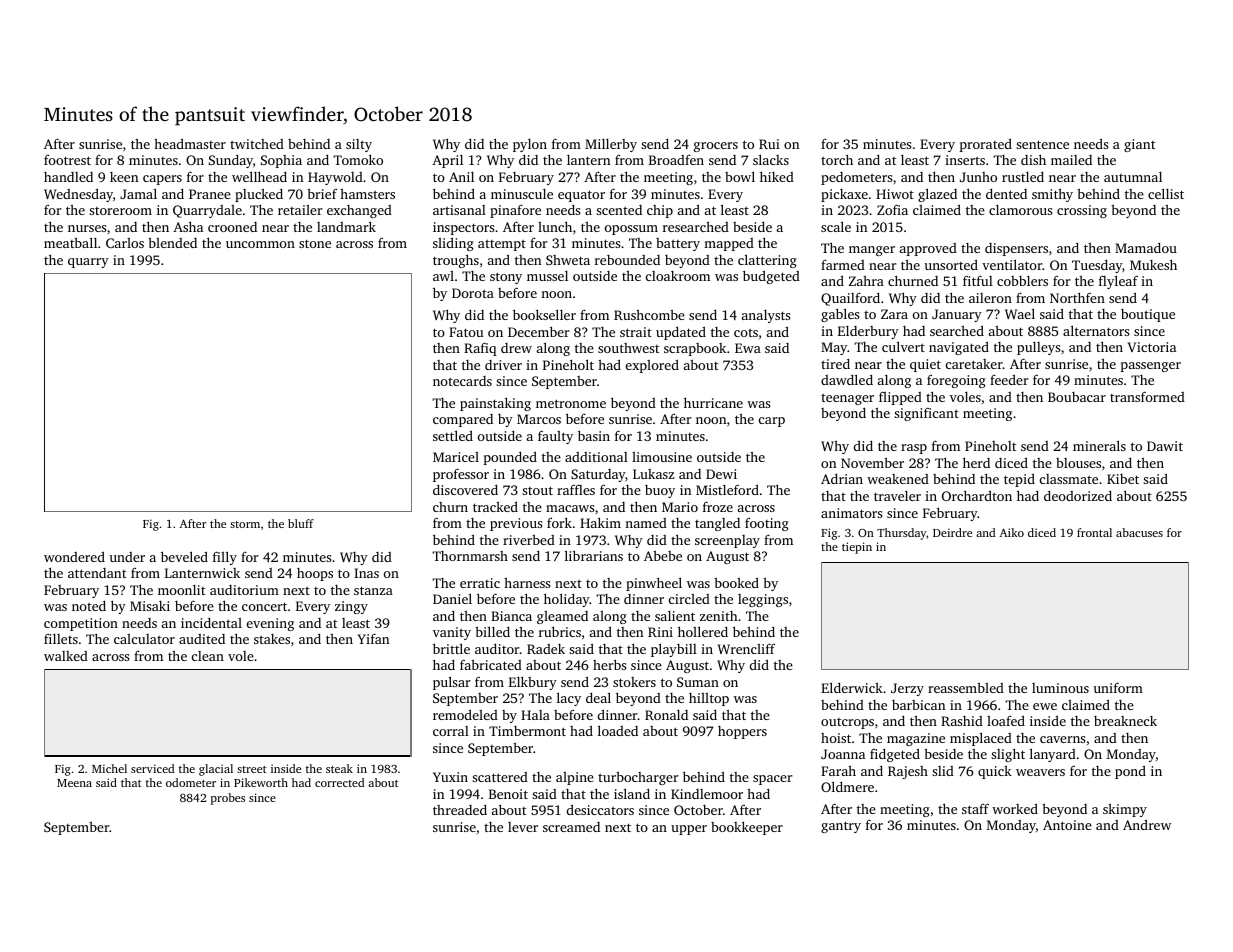 The height and width of the image is (952, 1233). I want to click on zenith, so click(719, 616).
